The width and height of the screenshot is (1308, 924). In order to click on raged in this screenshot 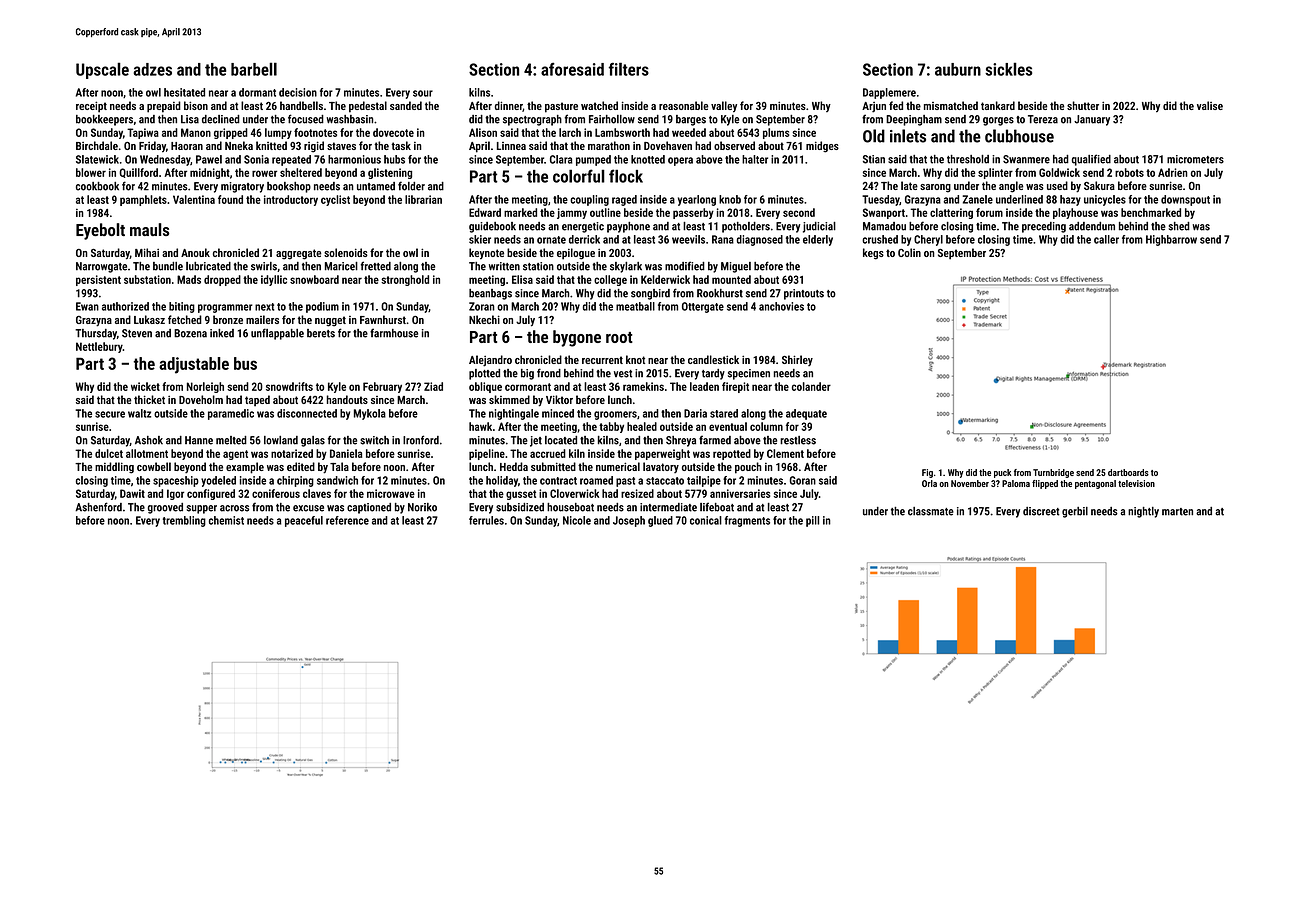, I will do `click(624, 200)`.
